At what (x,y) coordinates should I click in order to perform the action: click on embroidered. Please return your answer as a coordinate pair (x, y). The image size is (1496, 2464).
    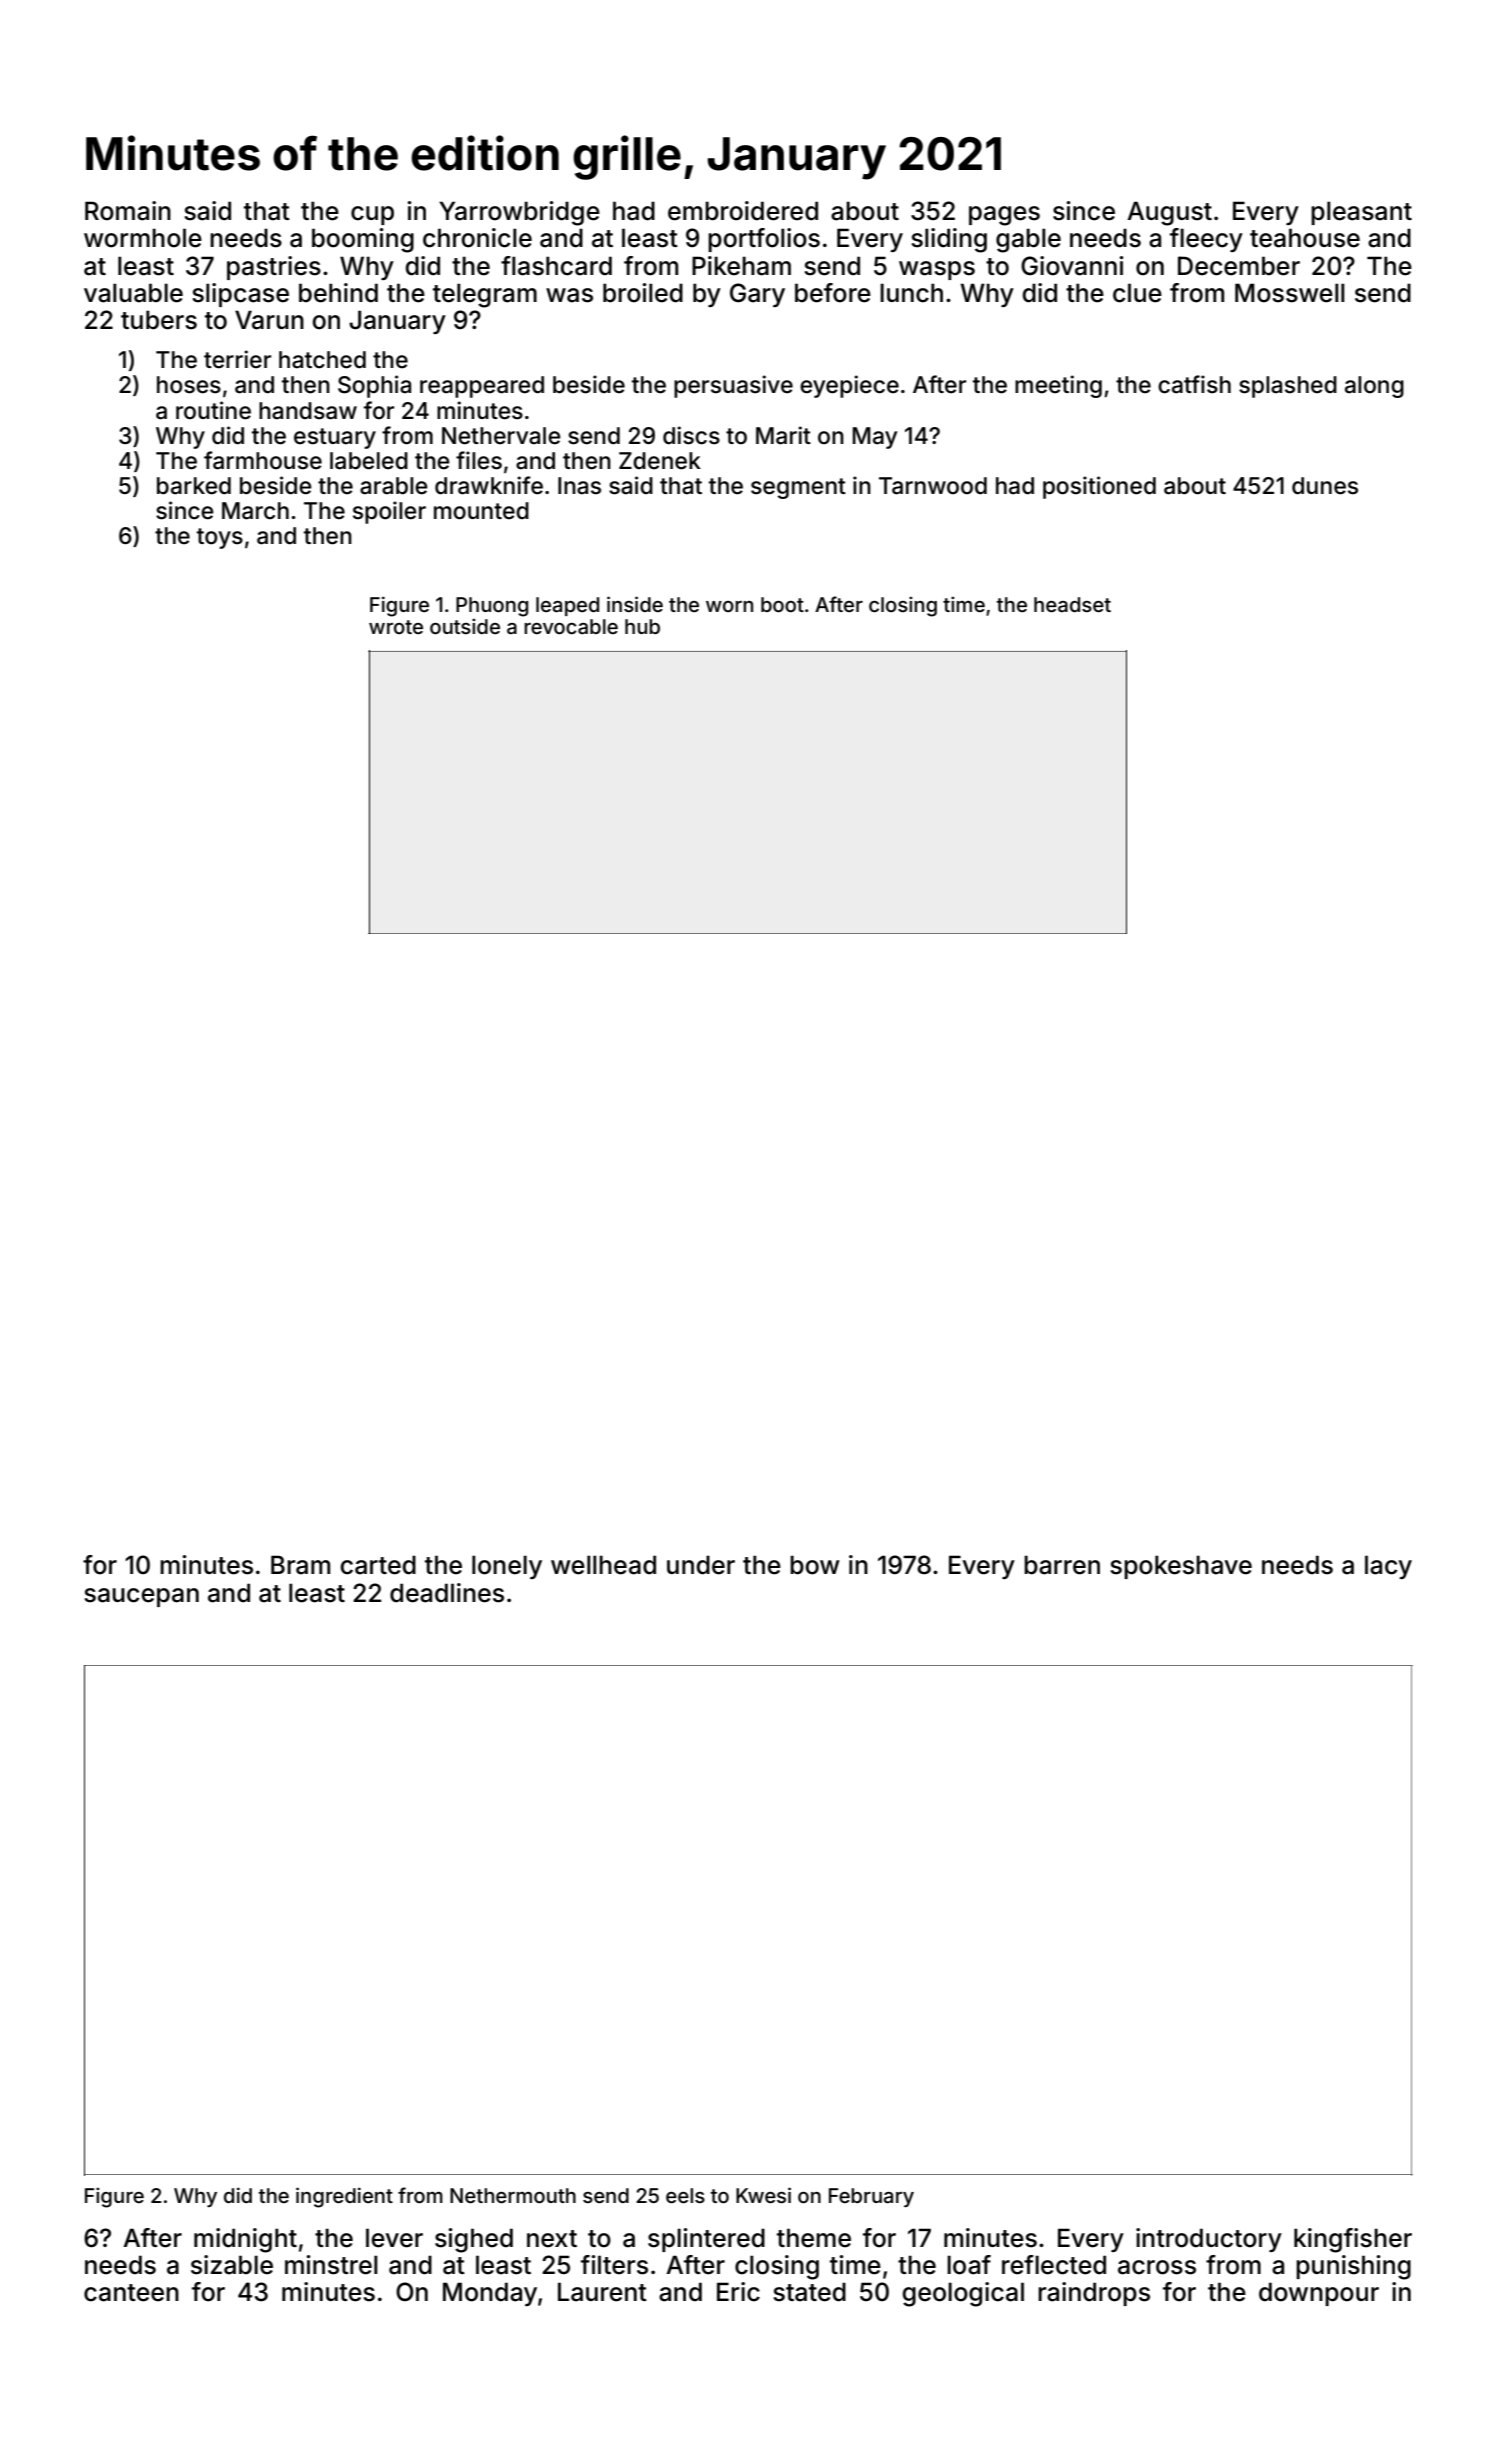
    Looking at the image, I should click on (743, 211).
